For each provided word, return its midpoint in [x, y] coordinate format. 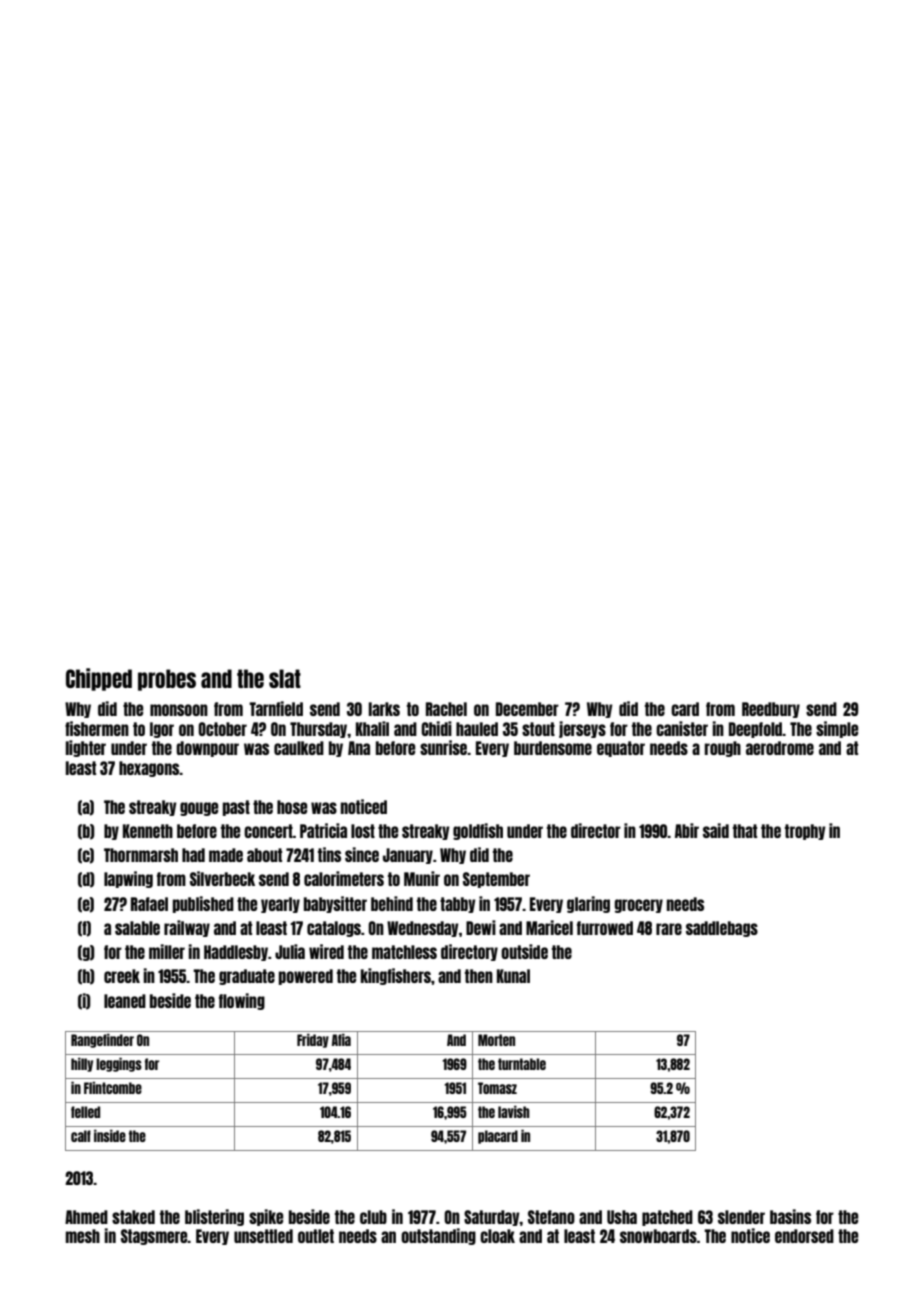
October [222, 729]
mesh [83, 1236]
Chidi [436, 728]
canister [682, 728]
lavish [514, 1111]
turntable [522, 1064]
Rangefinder [102, 1040]
